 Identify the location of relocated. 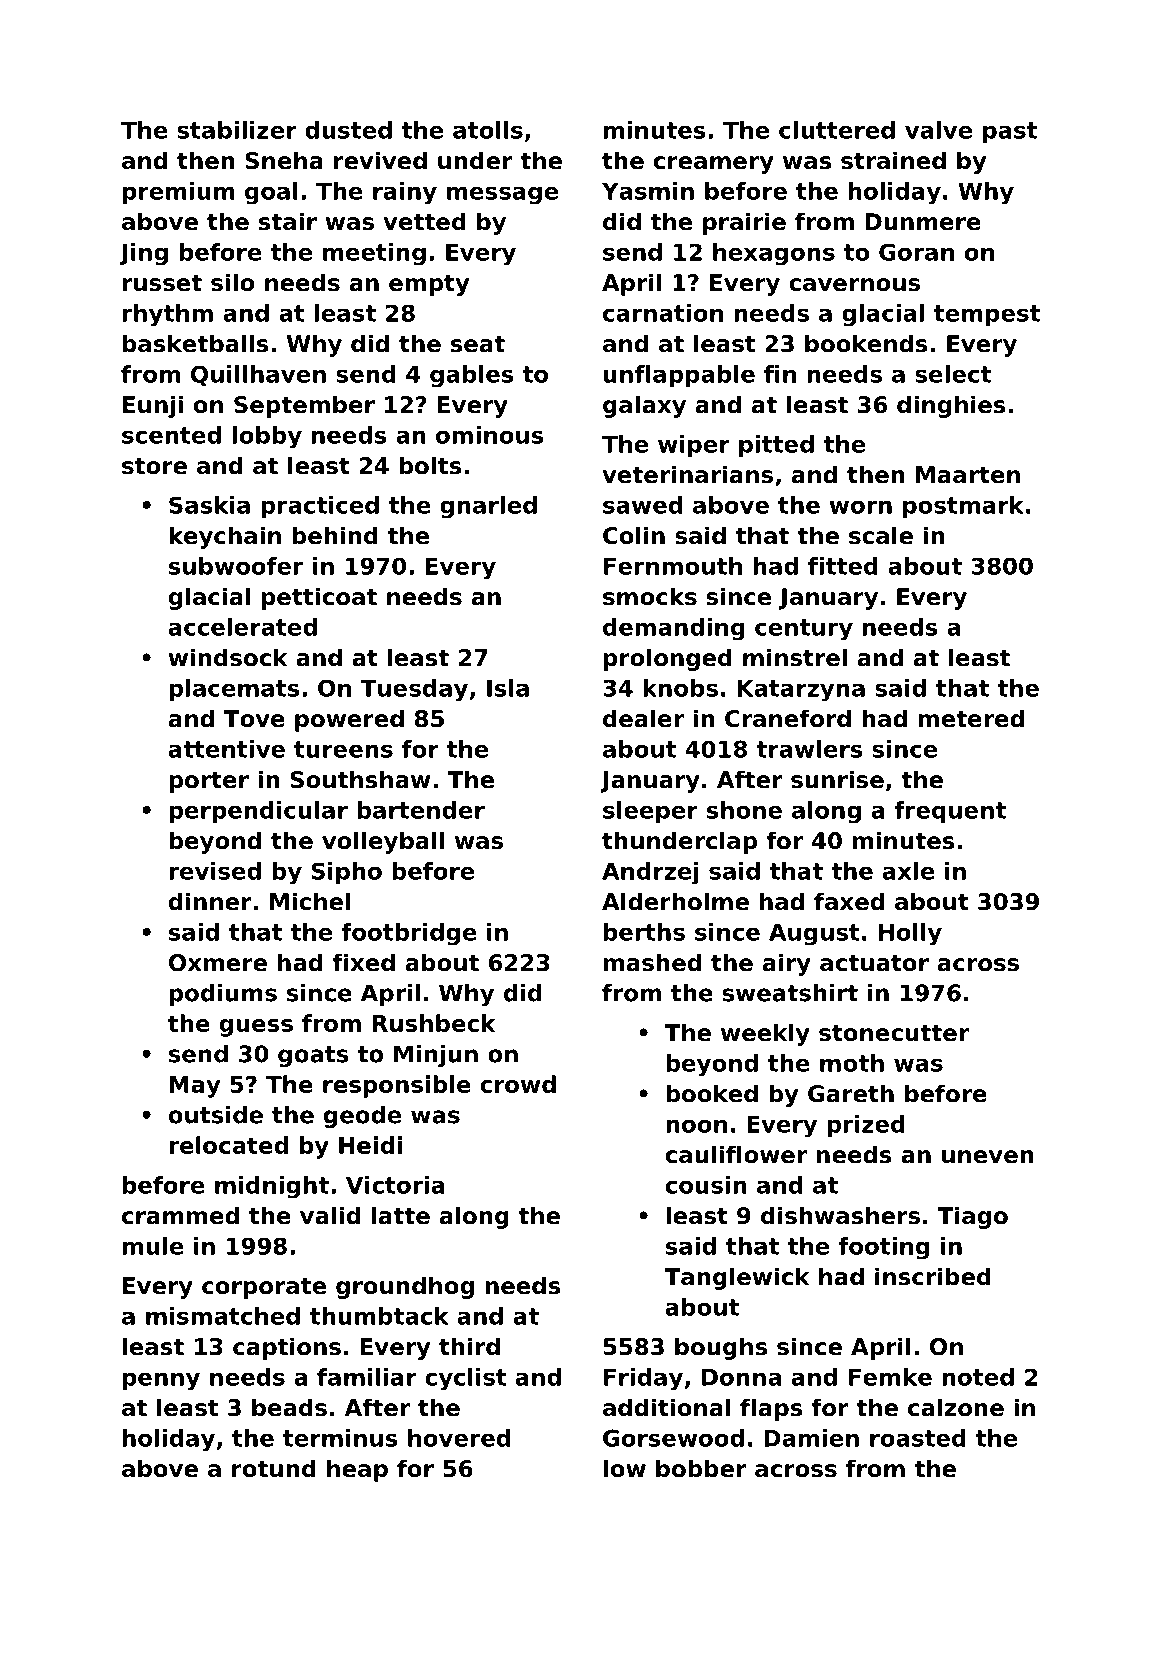
(228, 1145).
